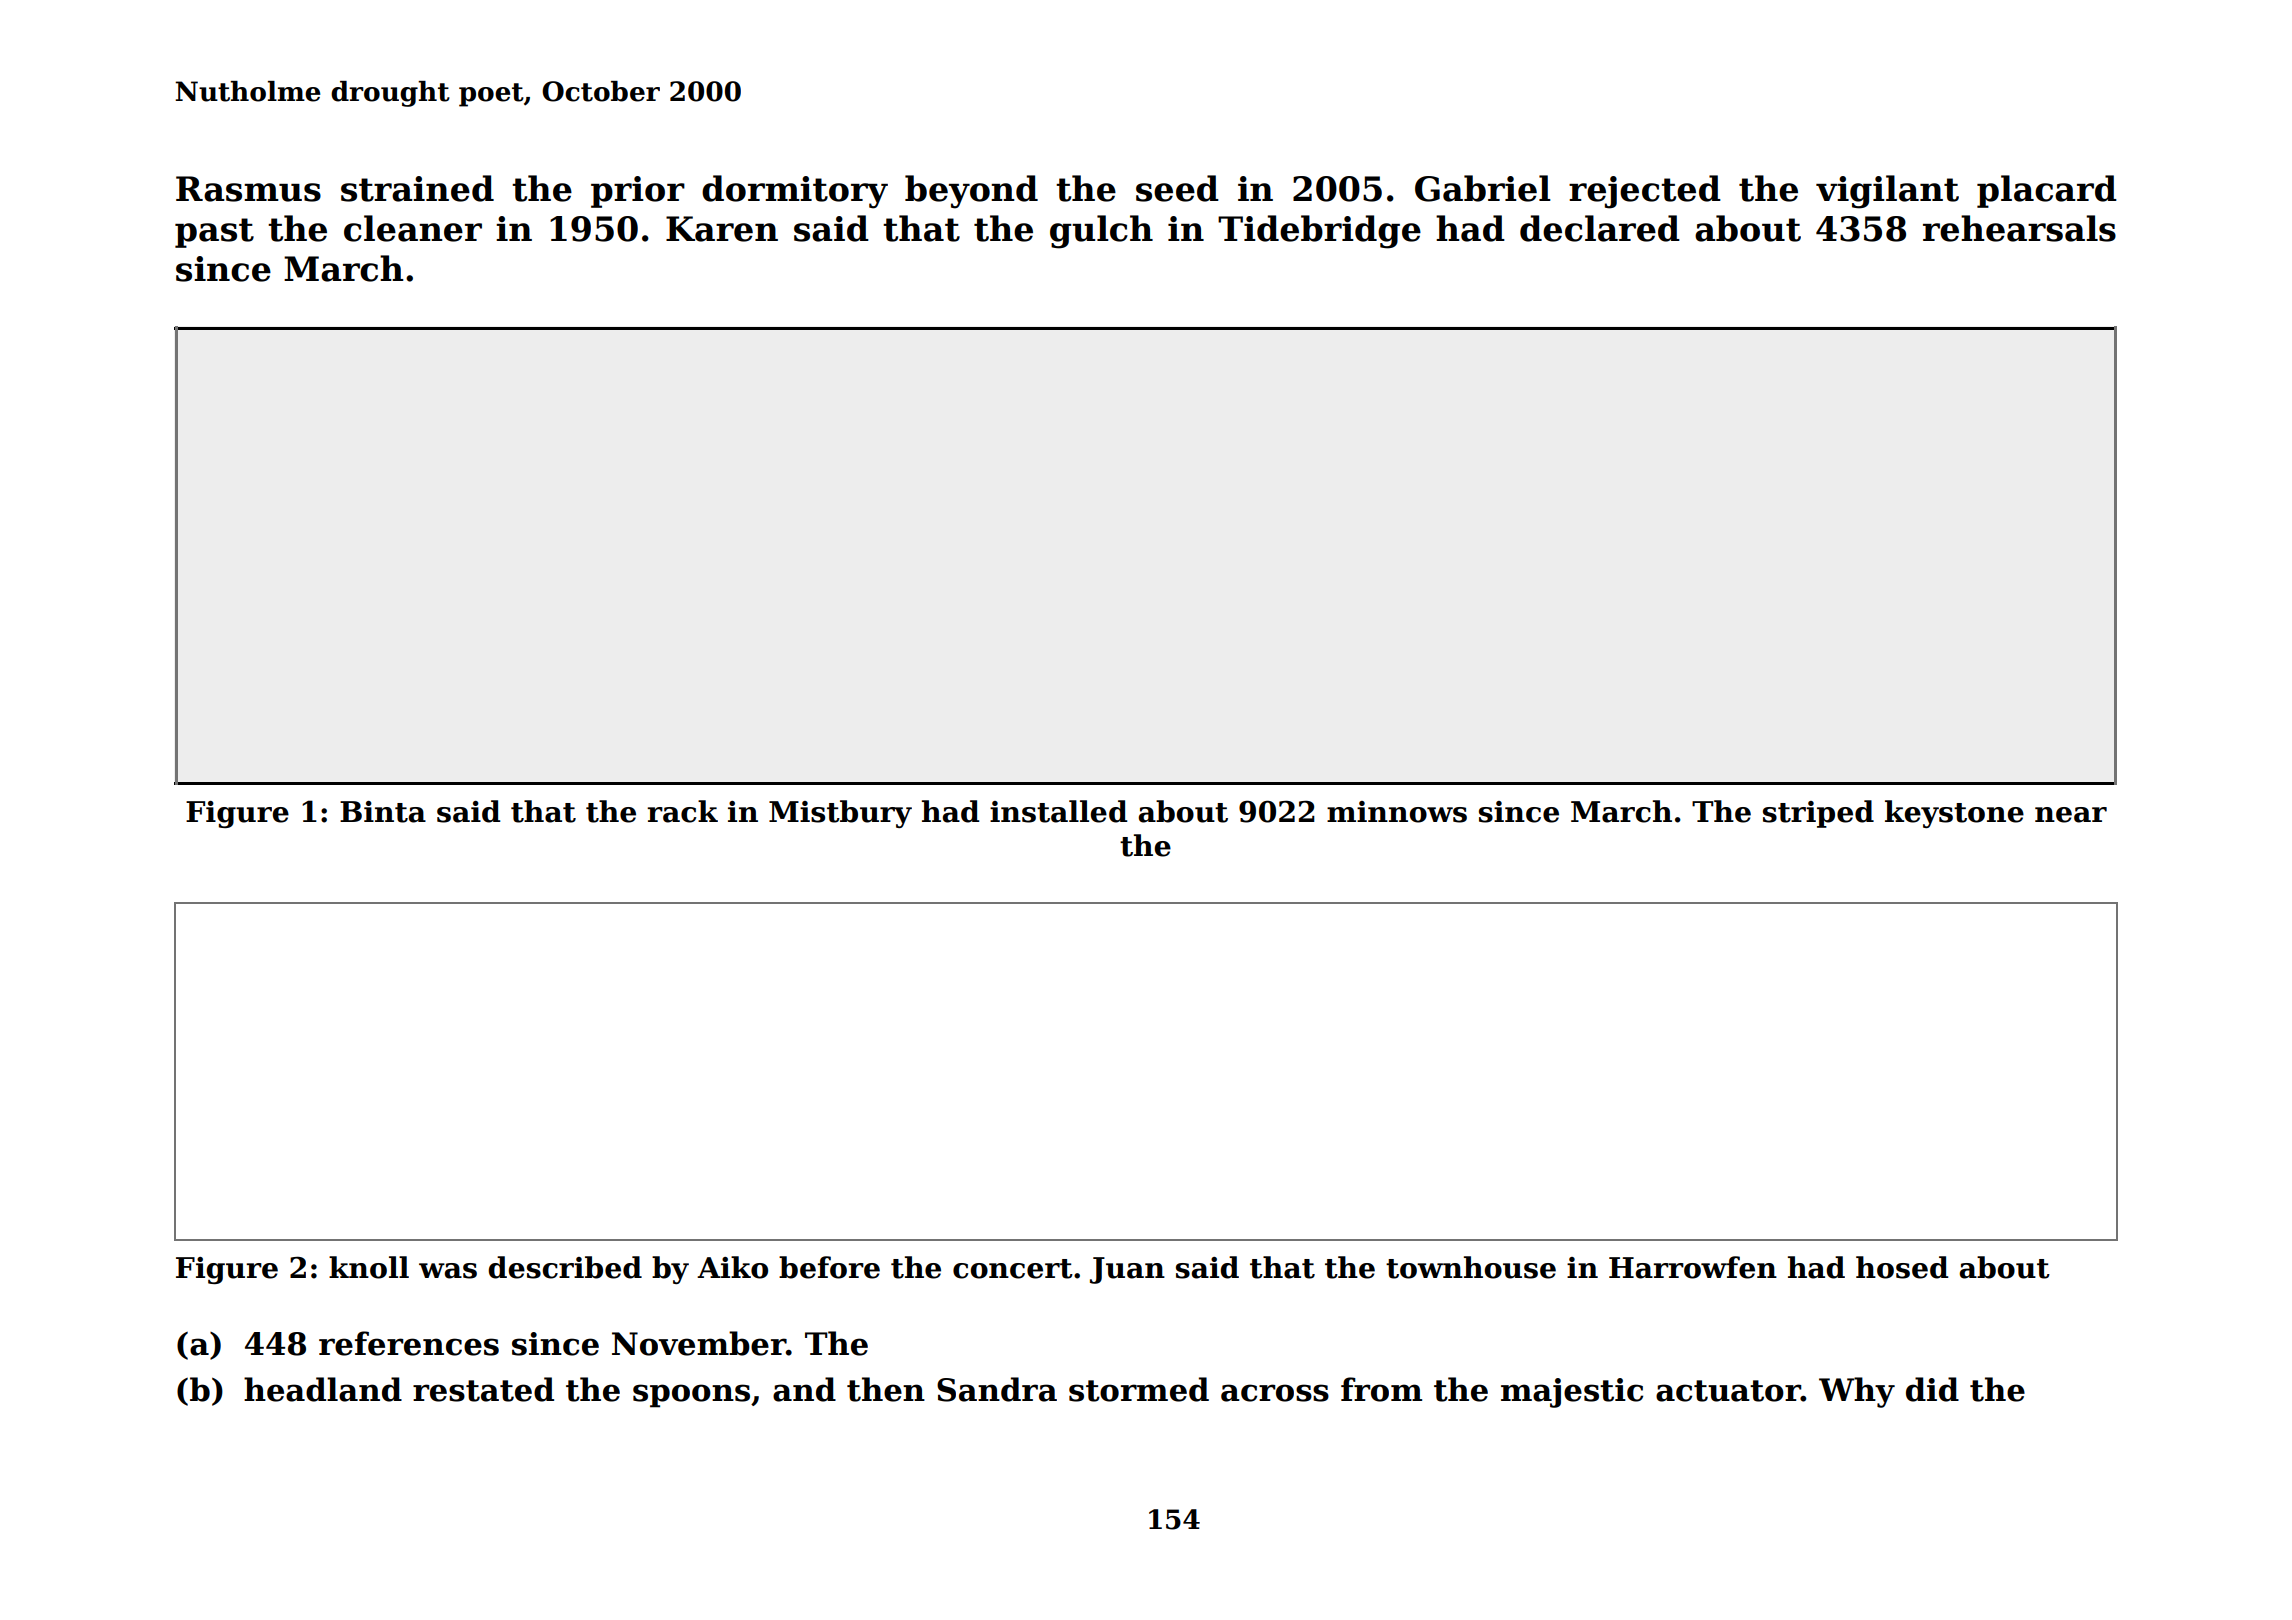 This image has width=2292, height=1620. What do you see at coordinates (682, 811) in the image?
I see `rack` at bounding box center [682, 811].
